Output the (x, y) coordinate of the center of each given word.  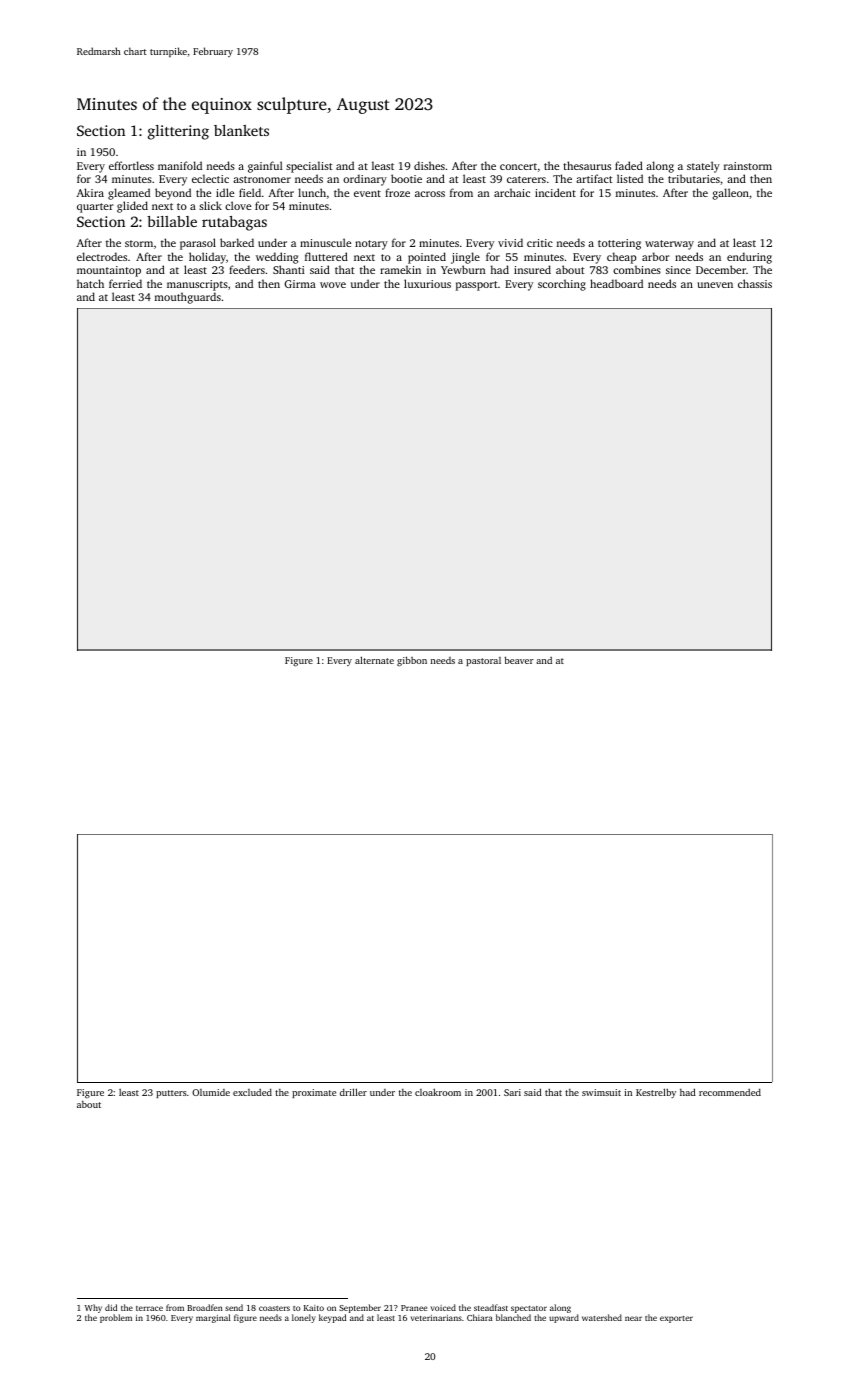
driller (353, 1092)
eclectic (210, 178)
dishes (429, 165)
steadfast (491, 1307)
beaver (519, 660)
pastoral (483, 661)
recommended (730, 1092)
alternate (374, 660)
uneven (715, 285)
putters (171, 1094)
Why (93, 1308)
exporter (676, 1319)
